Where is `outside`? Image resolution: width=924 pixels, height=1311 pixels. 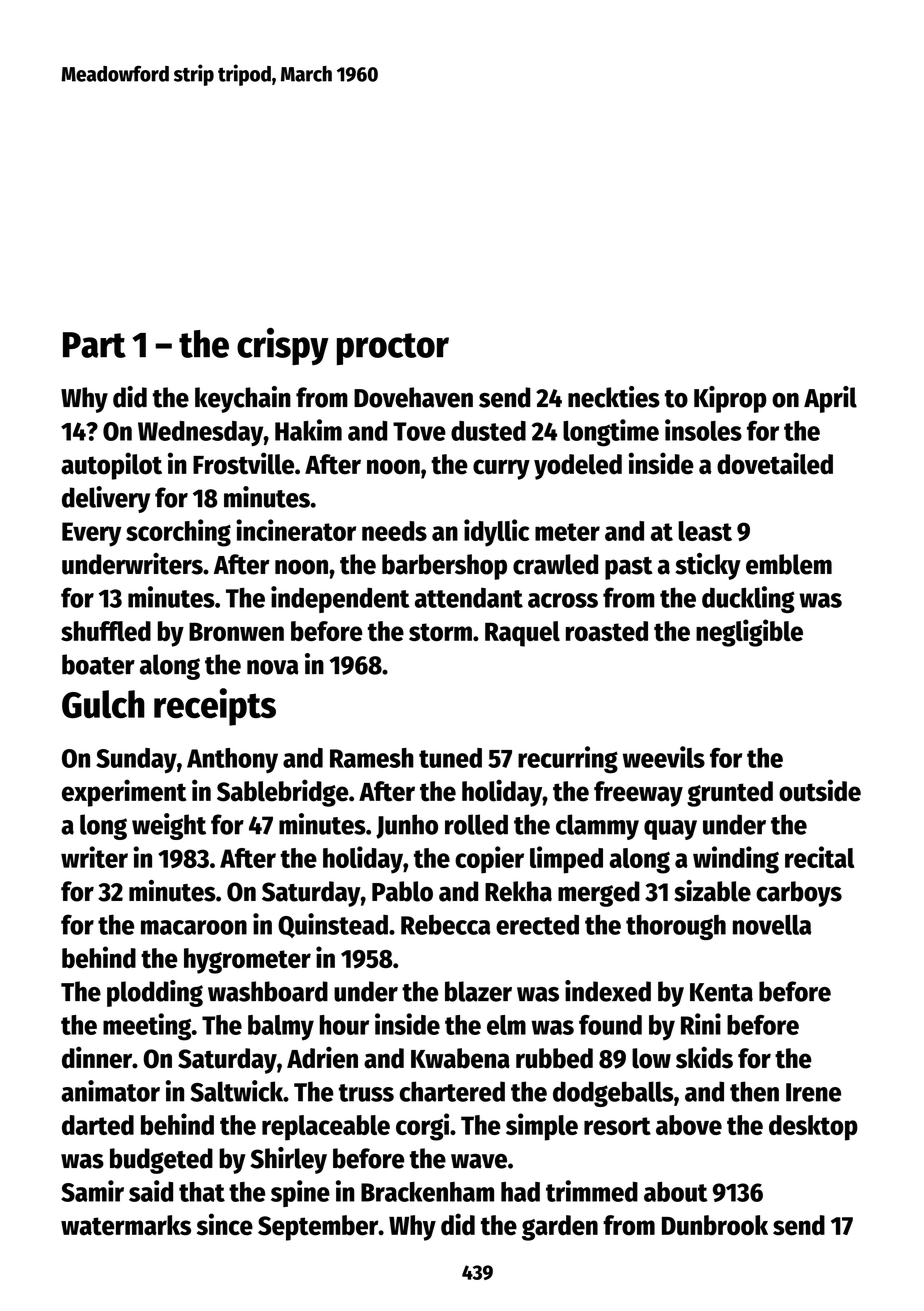
outside is located at coordinates (820, 790).
